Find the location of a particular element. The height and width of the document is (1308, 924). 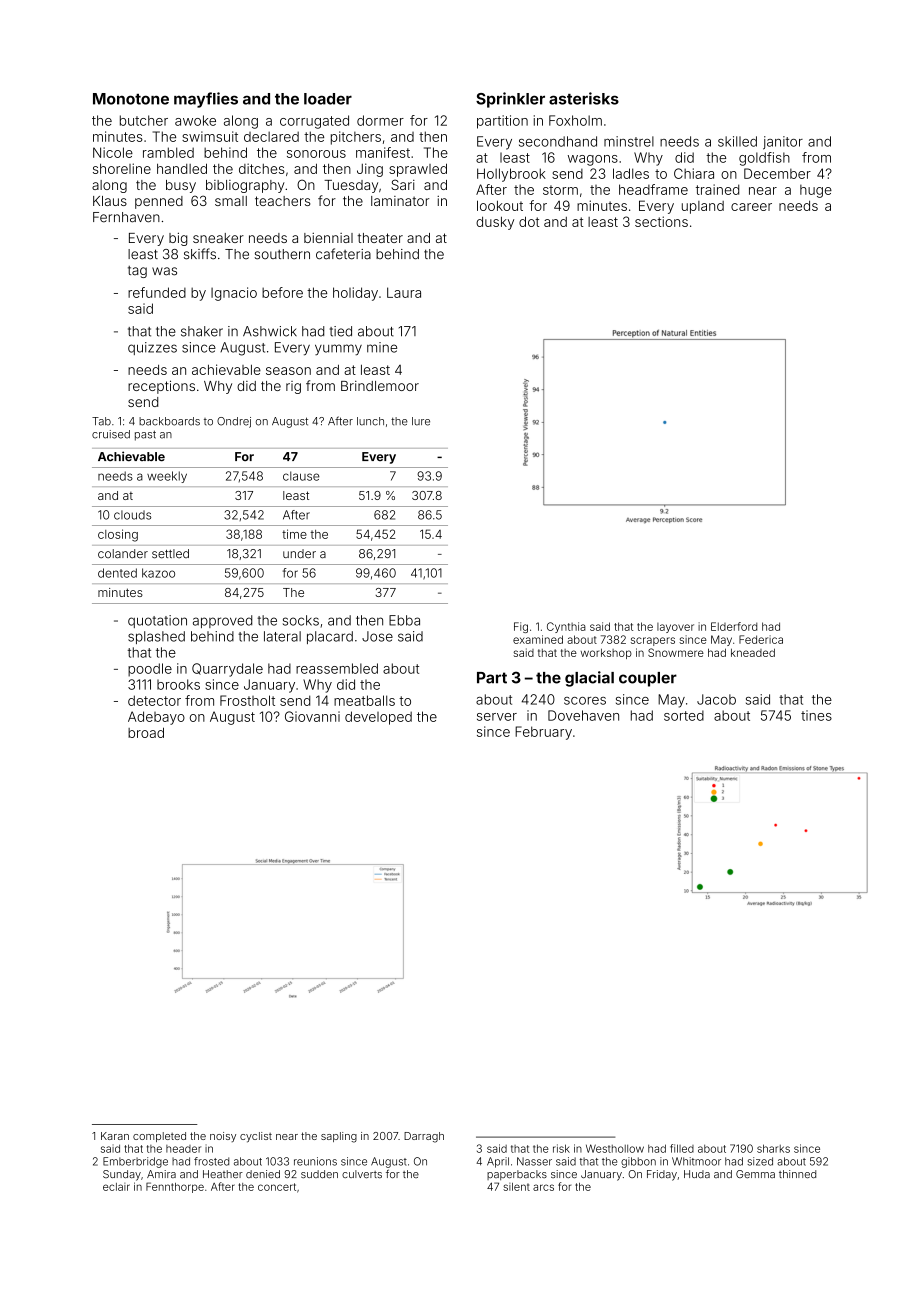

rig is located at coordinates (293, 387).
